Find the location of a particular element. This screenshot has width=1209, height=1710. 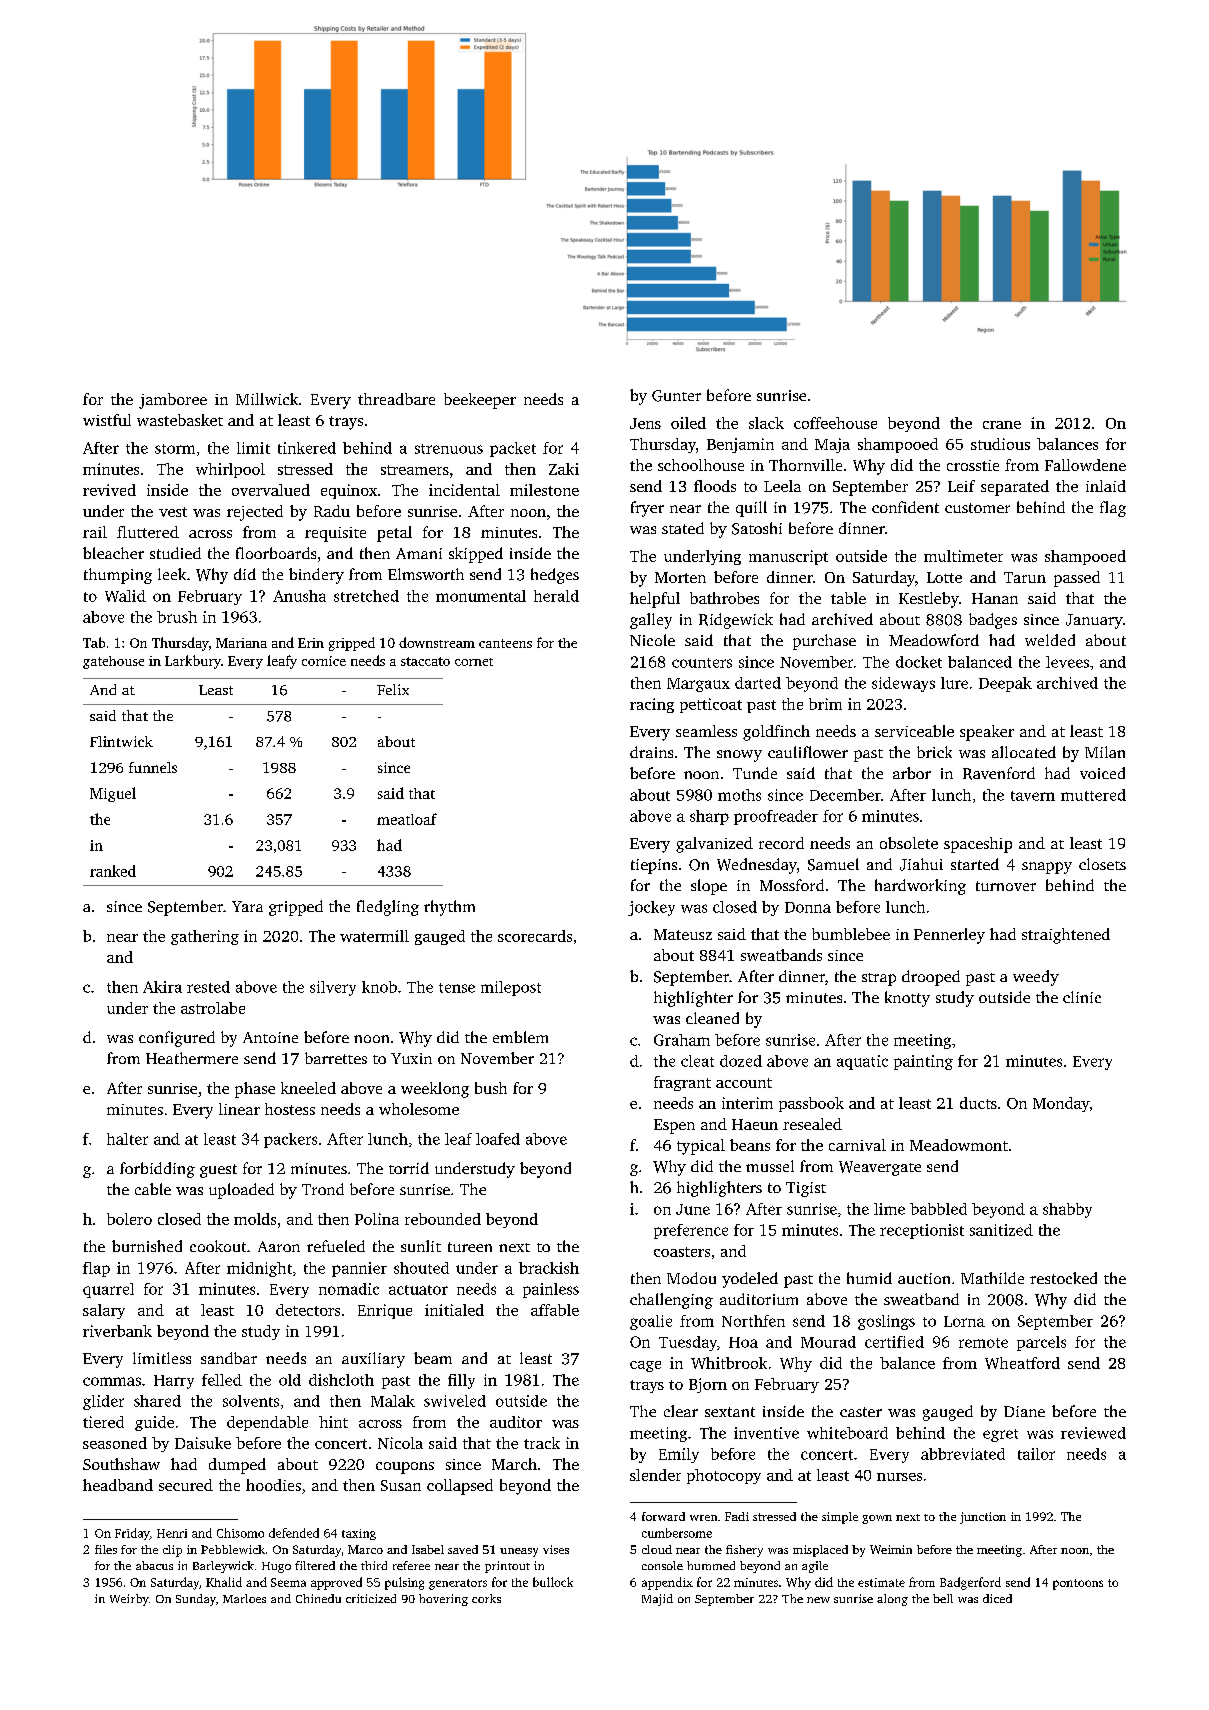

criticized is located at coordinates (371, 1598).
